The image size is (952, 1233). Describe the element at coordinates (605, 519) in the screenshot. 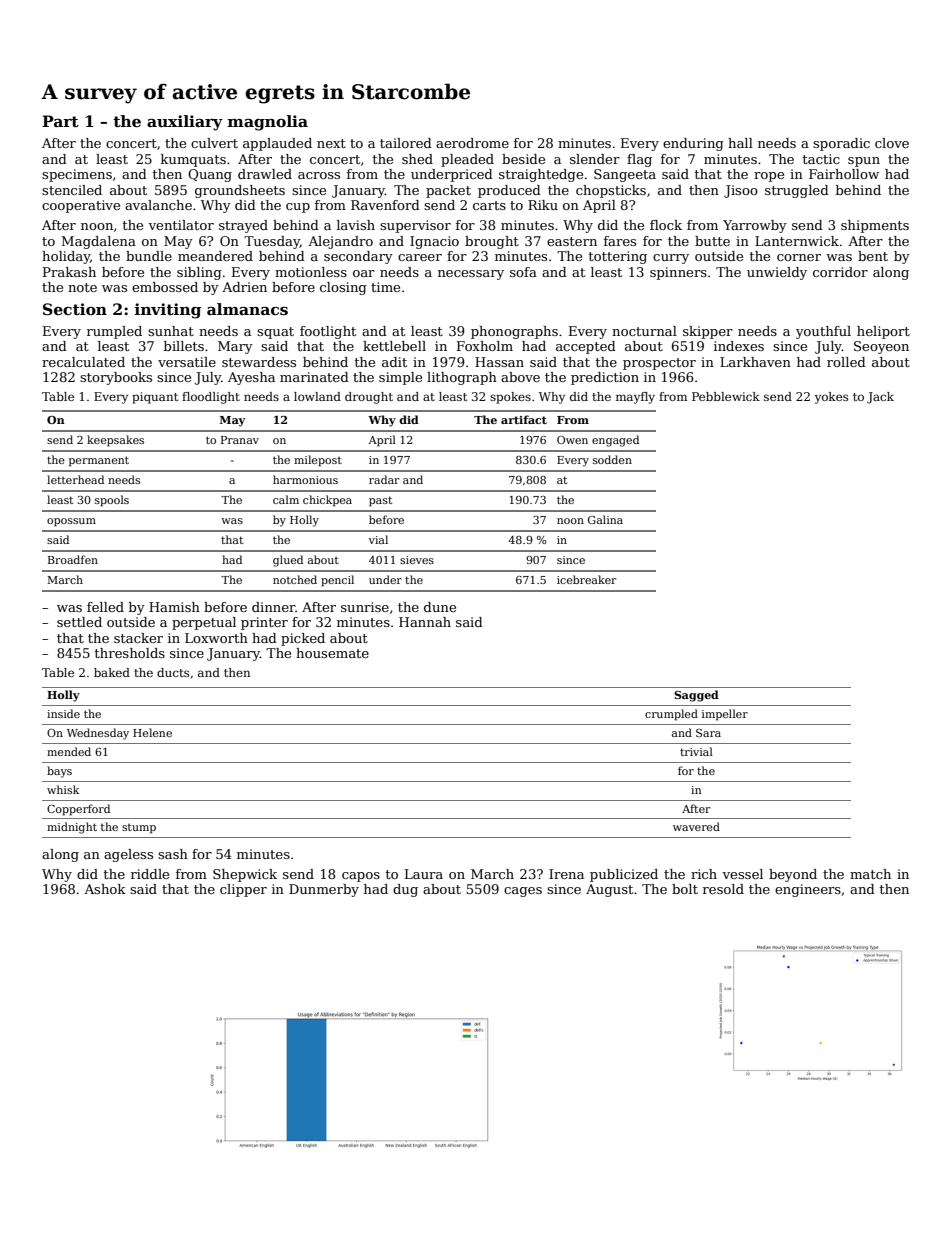

I see `Galina` at that location.
